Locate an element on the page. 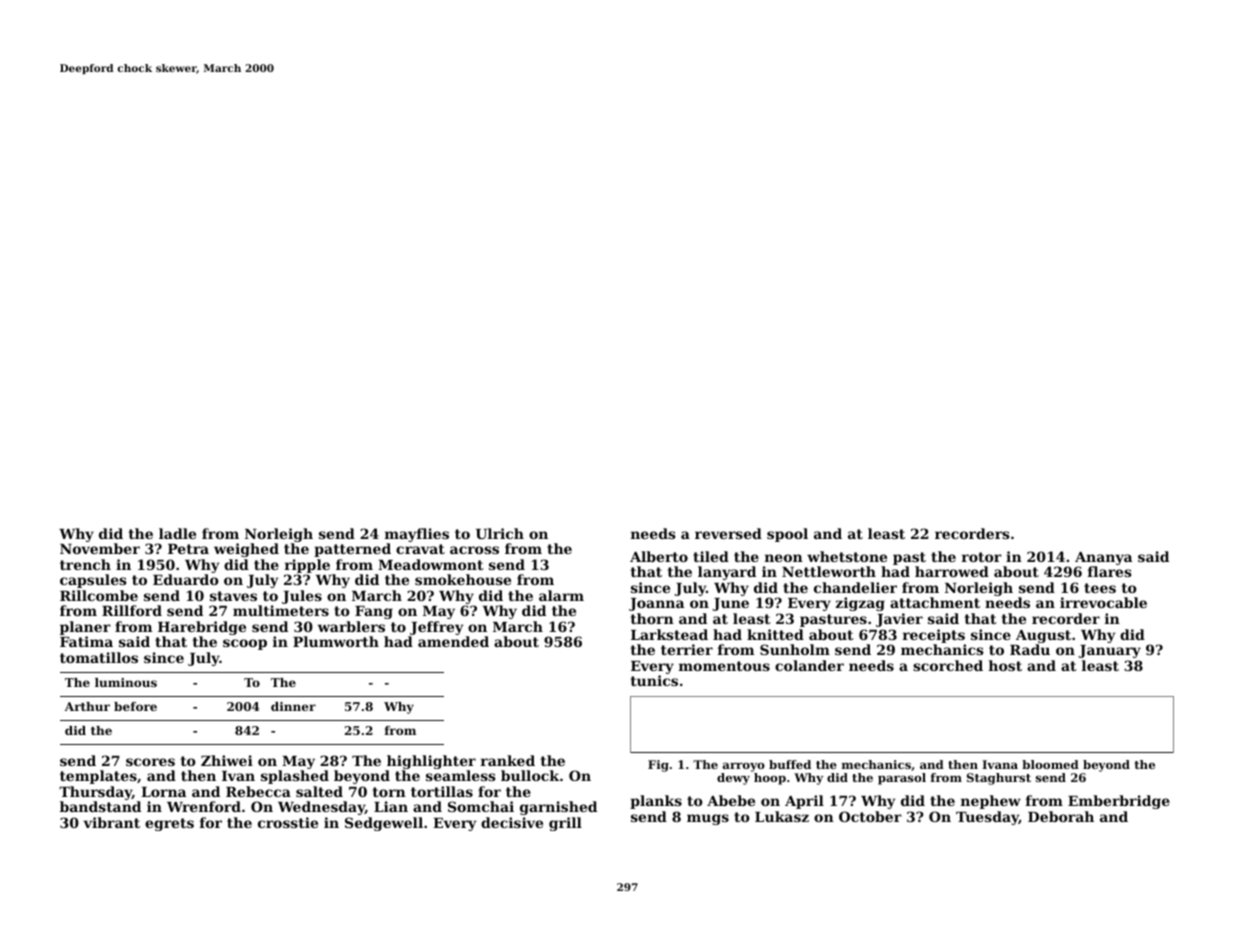 This document has height=952, width=1233. Lorna is located at coordinates (163, 792).
